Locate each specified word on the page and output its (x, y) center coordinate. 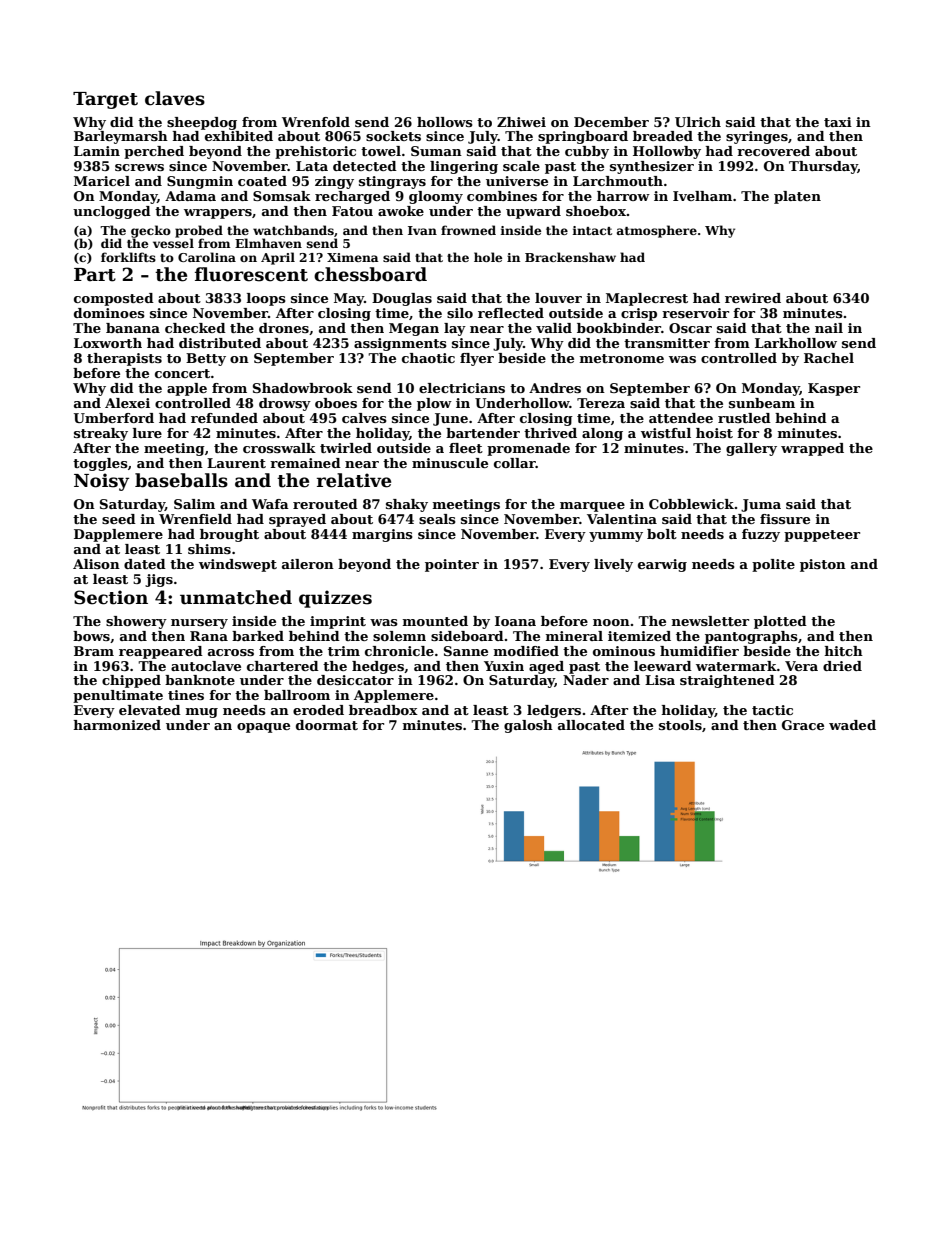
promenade (528, 449)
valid (554, 328)
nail (829, 328)
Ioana (515, 621)
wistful (666, 433)
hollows (445, 122)
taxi (838, 122)
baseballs (181, 480)
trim (344, 651)
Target (105, 100)
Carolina (207, 257)
